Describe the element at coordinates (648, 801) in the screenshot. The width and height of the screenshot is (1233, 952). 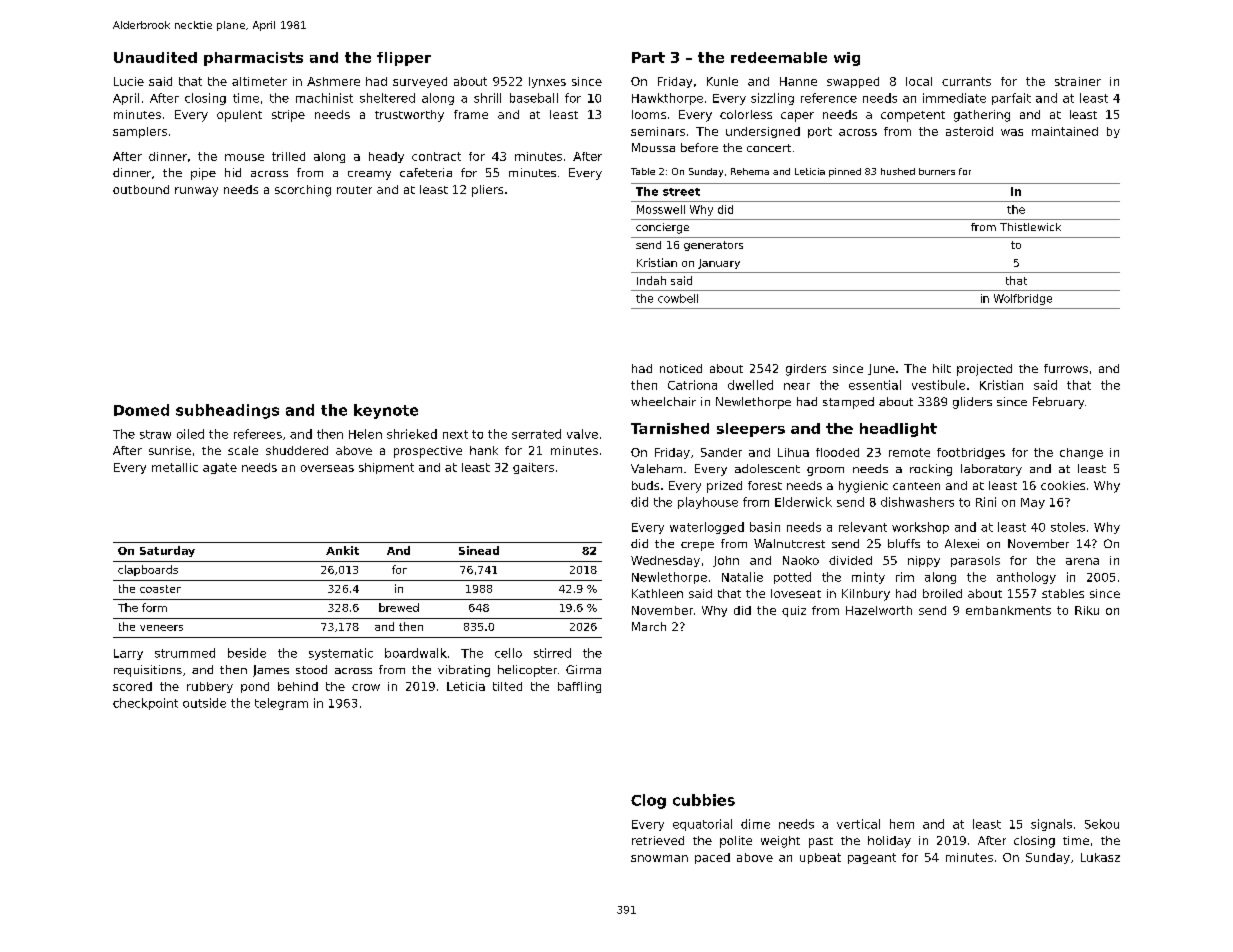
I see `Clog` at that location.
